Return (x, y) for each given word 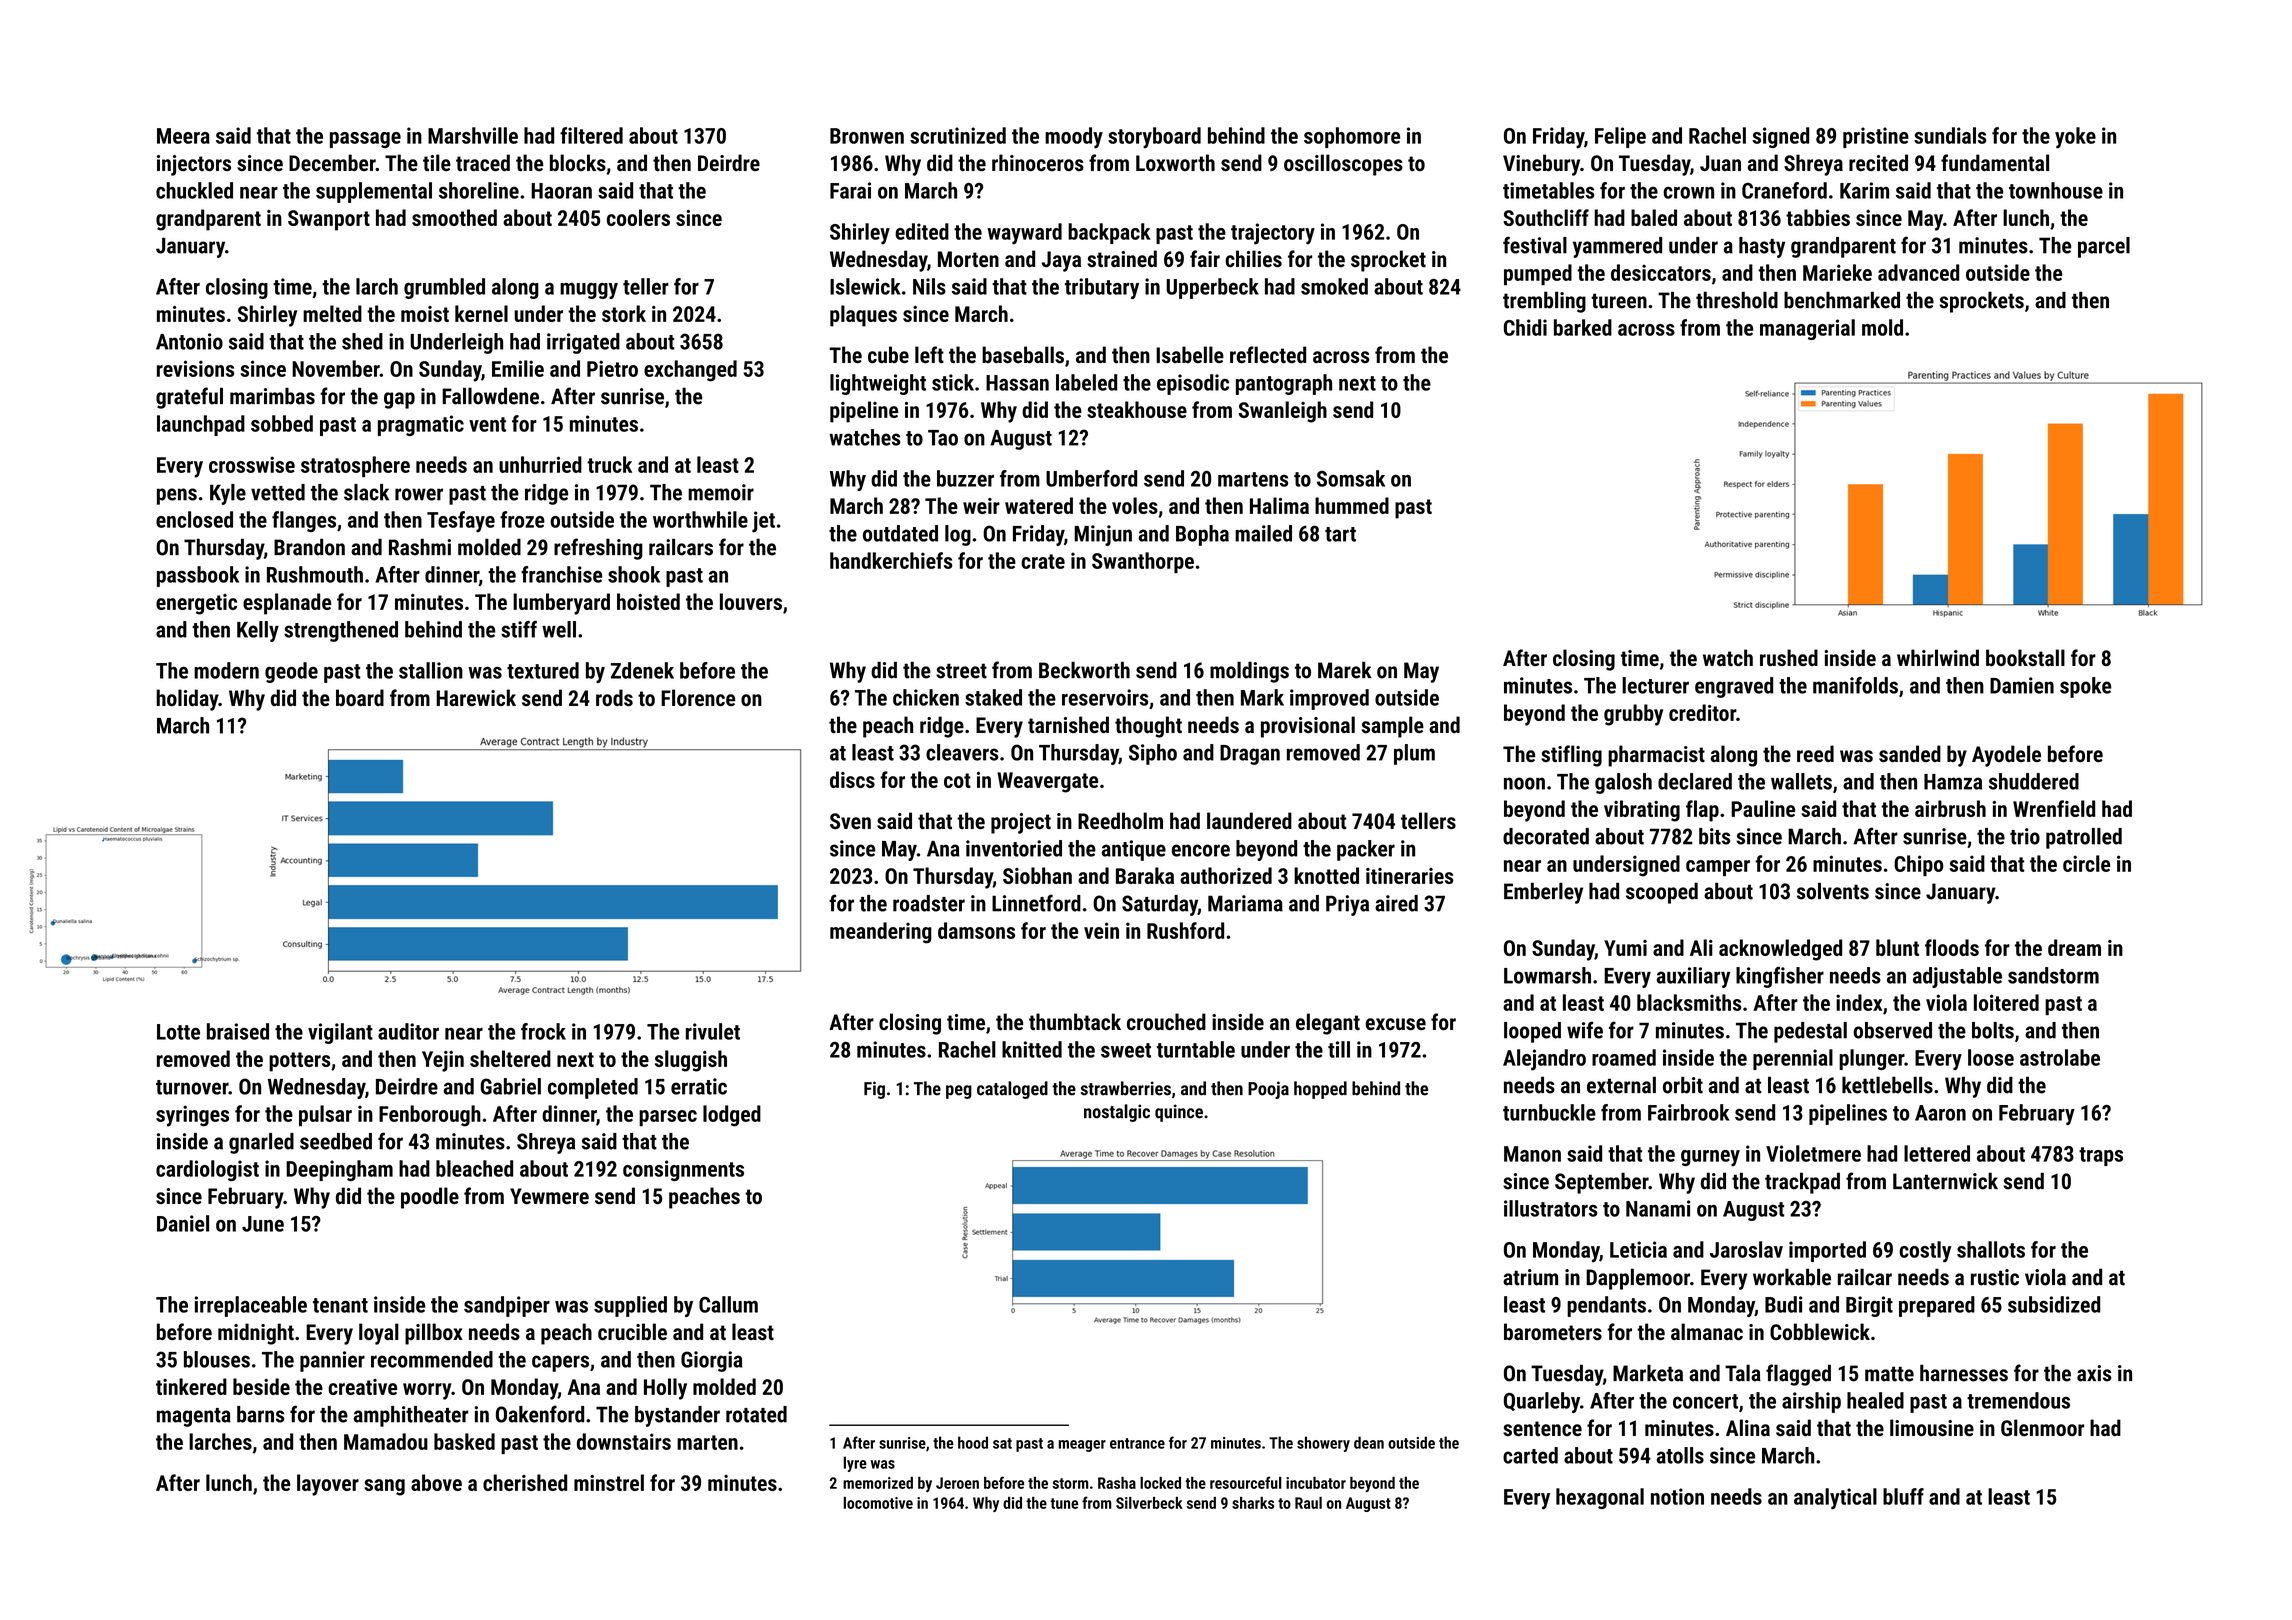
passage (365, 140)
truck (609, 464)
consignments (683, 1170)
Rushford (1185, 930)
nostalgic (1117, 1113)
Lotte (178, 1032)
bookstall (2025, 657)
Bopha (1202, 535)
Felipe (1620, 137)
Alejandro (1544, 1060)
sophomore (1352, 137)
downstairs (624, 1441)
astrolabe (2060, 1057)
